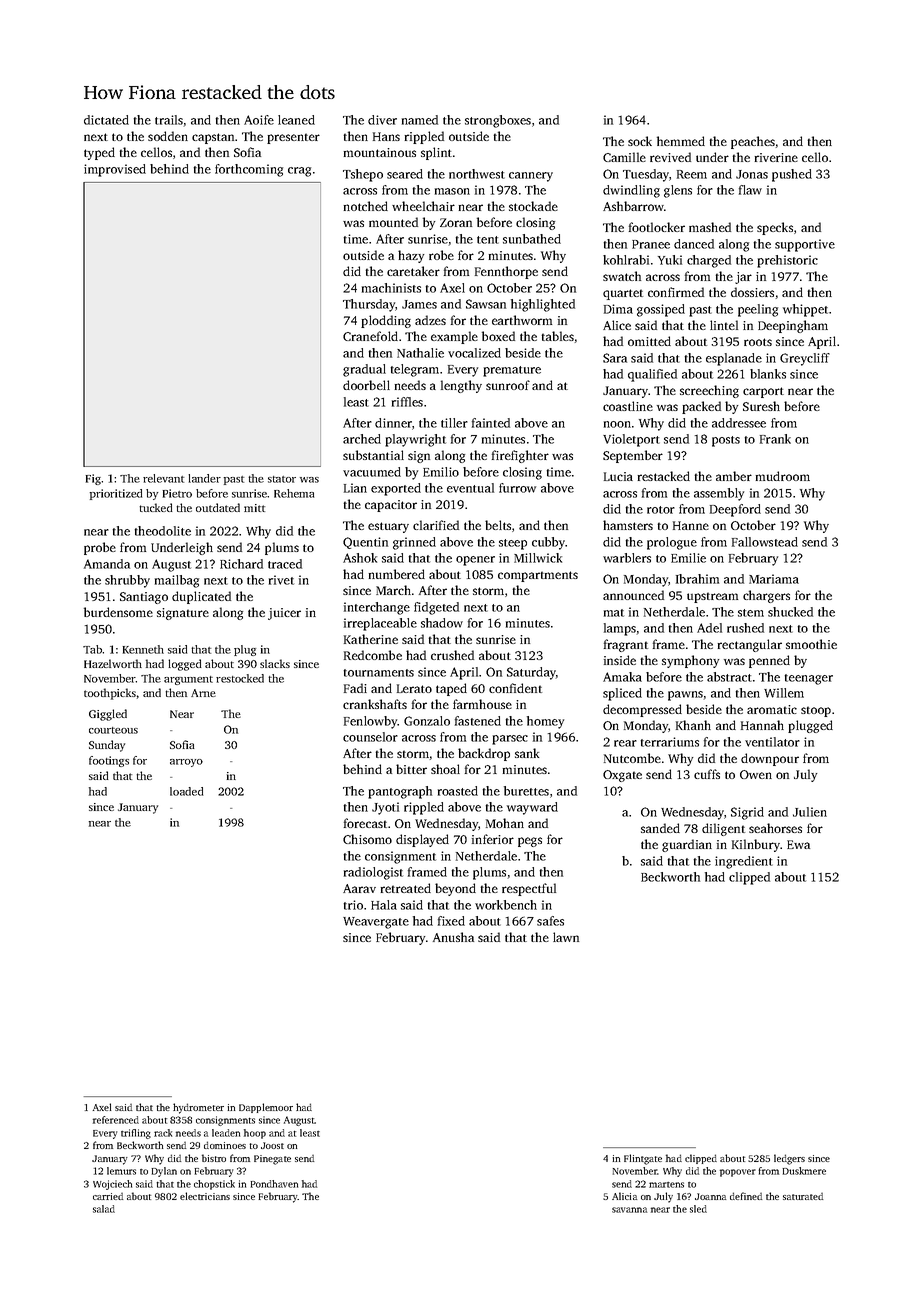 Image resolution: width=924 pixels, height=1308 pixels. Describe the element at coordinates (205, 1196) in the screenshot. I see `electricians` at that location.
